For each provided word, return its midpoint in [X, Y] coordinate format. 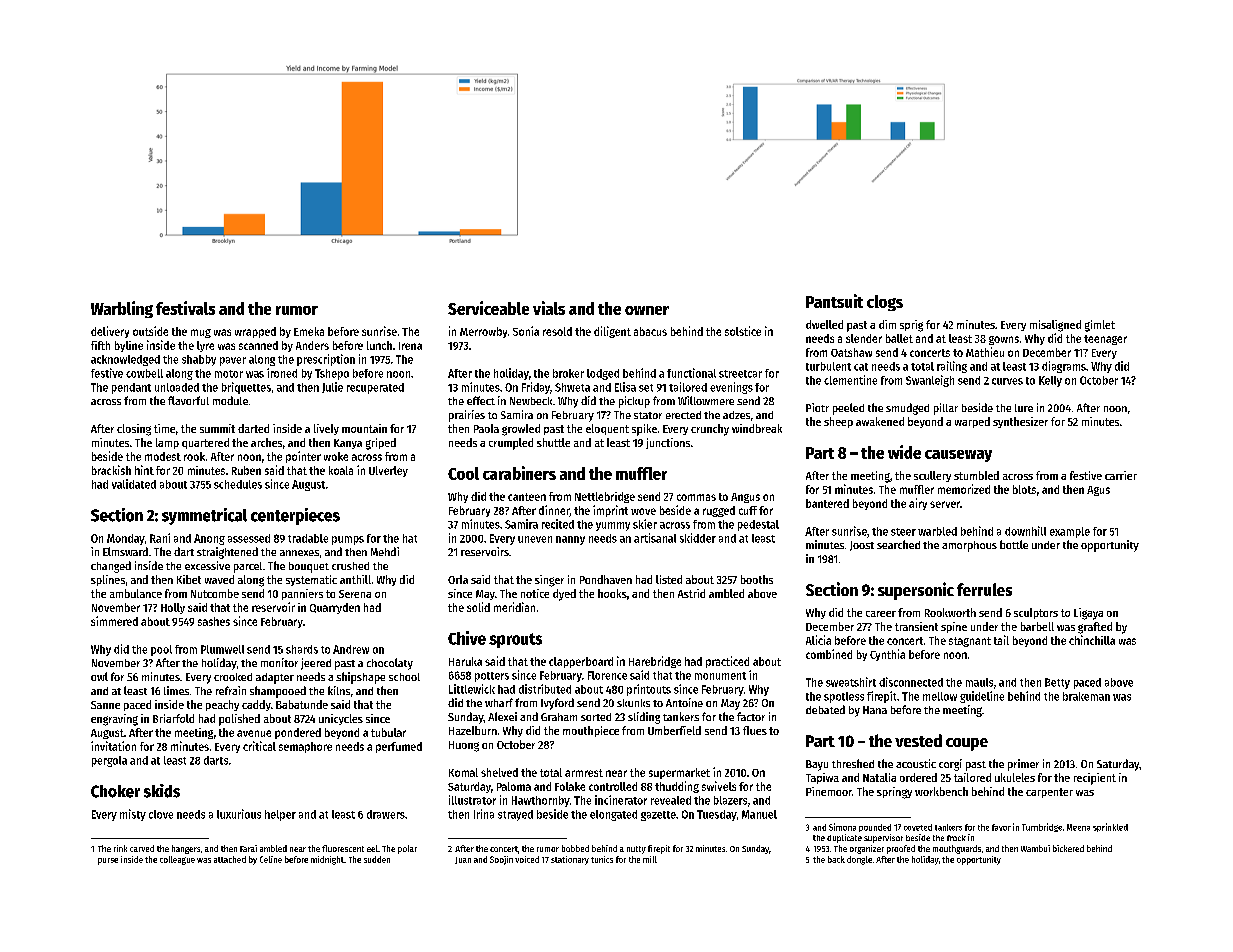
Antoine [684, 702]
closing [134, 430]
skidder [698, 538]
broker [568, 373]
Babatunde [302, 704]
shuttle [553, 442]
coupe [967, 744]
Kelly [1050, 381]
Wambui [1035, 848]
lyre [205, 346]
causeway [958, 456]
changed [111, 567]
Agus [1098, 491]
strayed [515, 815]
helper [280, 815]
